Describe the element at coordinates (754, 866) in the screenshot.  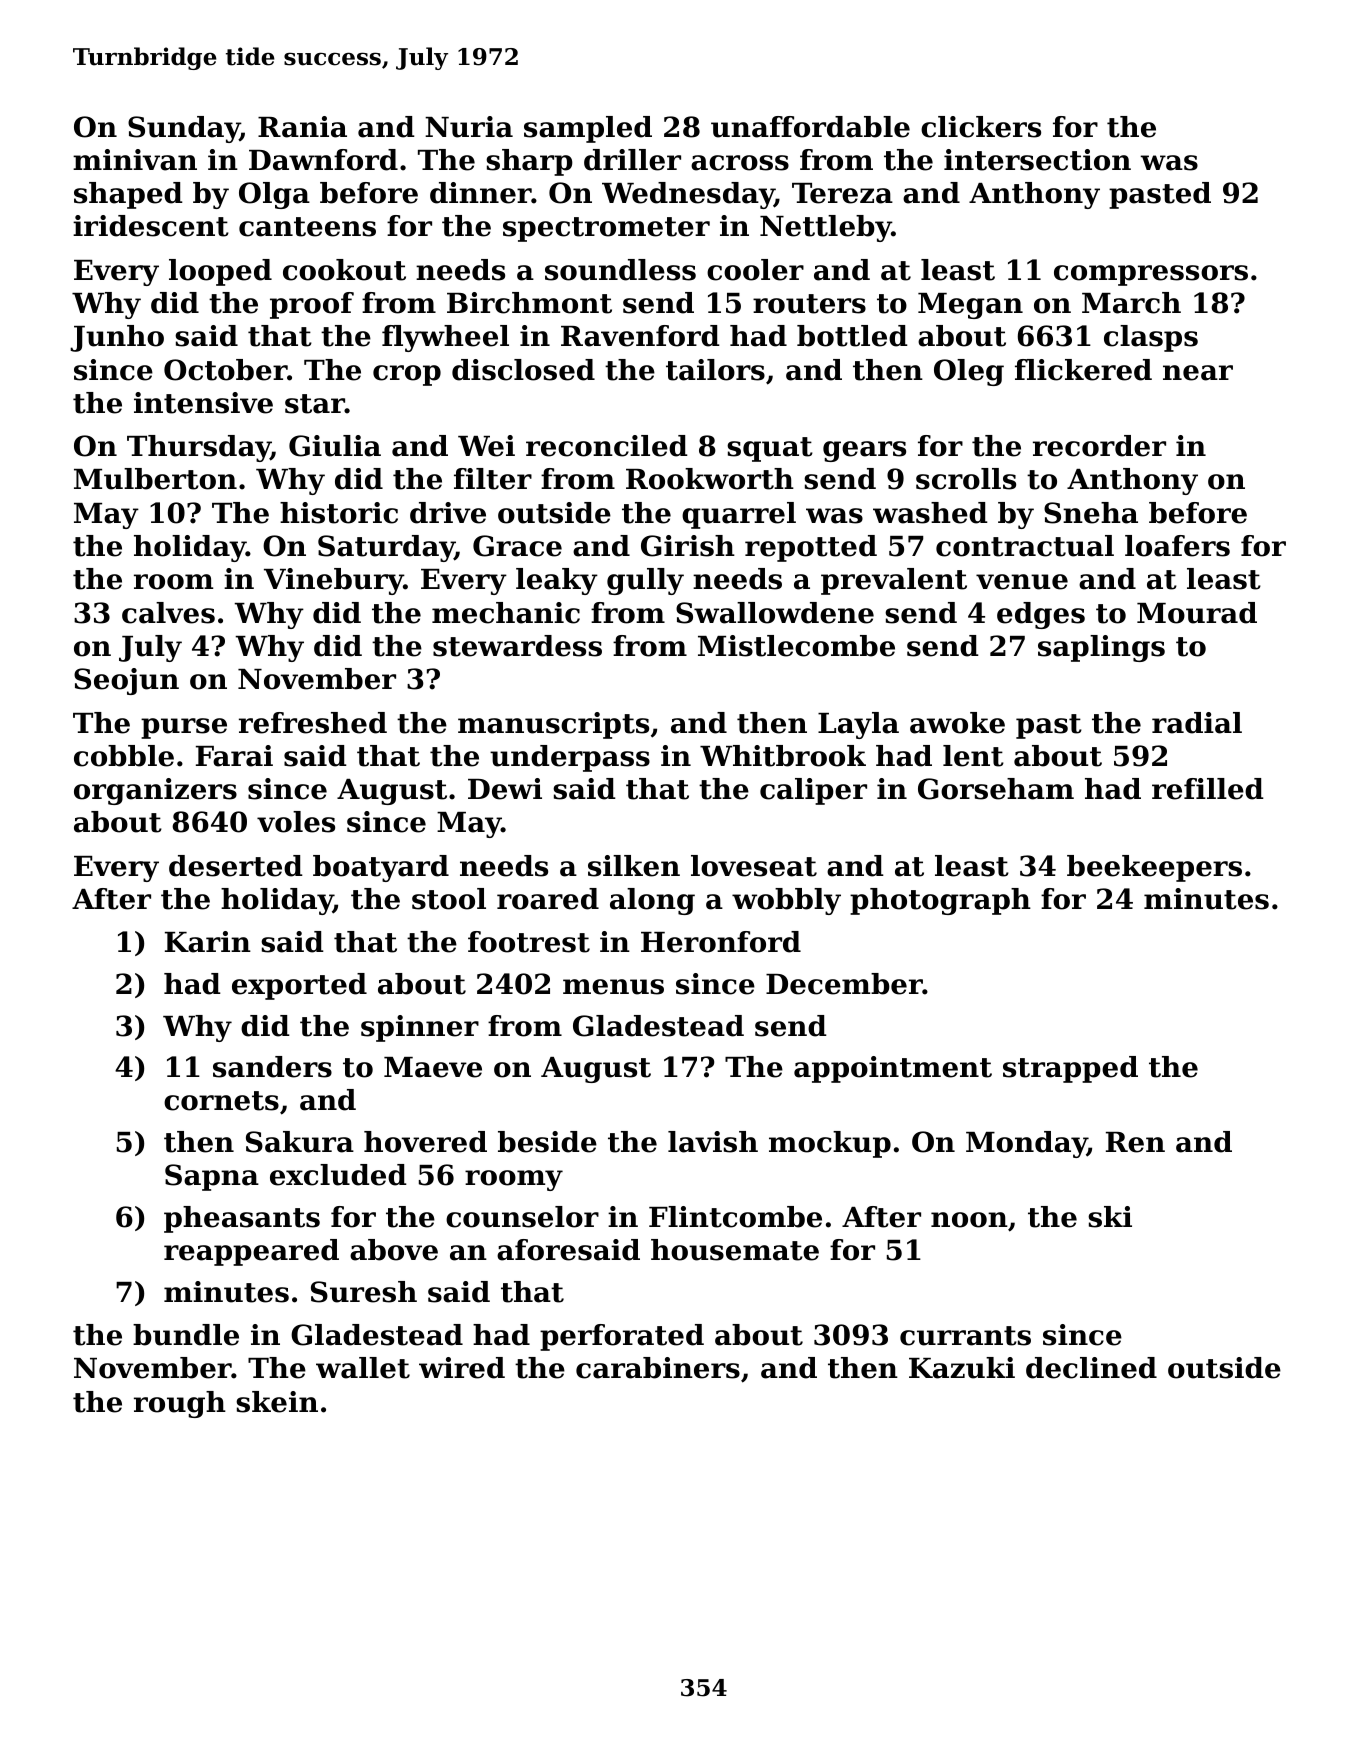
I see `loveseat` at that location.
